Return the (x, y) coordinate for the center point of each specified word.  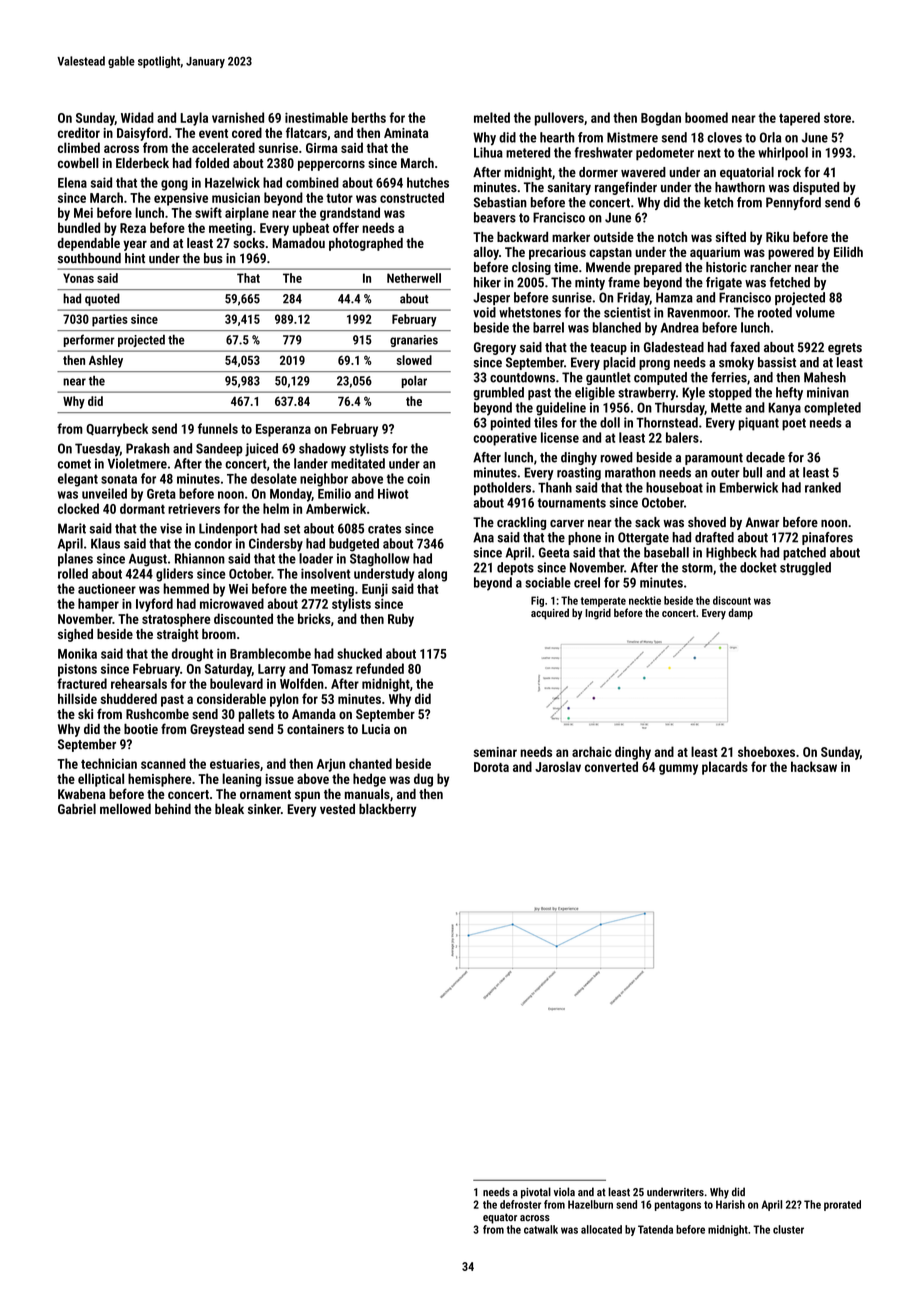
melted (492, 117)
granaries (414, 341)
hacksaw (814, 766)
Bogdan (661, 119)
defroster (520, 1204)
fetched (789, 282)
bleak (229, 808)
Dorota (491, 767)
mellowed (125, 809)
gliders (174, 575)
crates (384, 529)
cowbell (78, 163)
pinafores (827, 538)
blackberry (388, 810)
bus (213, 258)
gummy (678, 769)
